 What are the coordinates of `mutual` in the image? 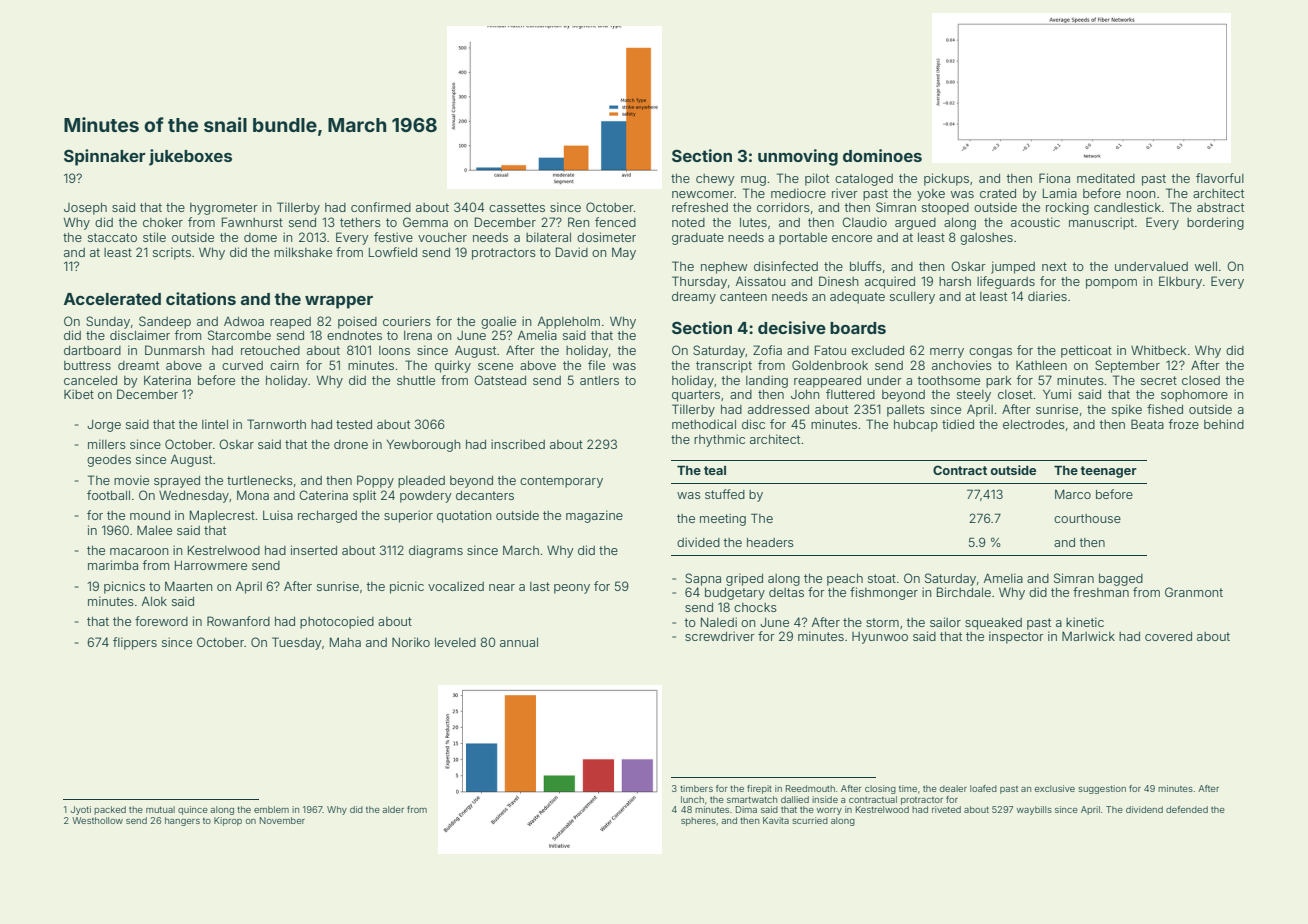 It's located at (160, 809).
